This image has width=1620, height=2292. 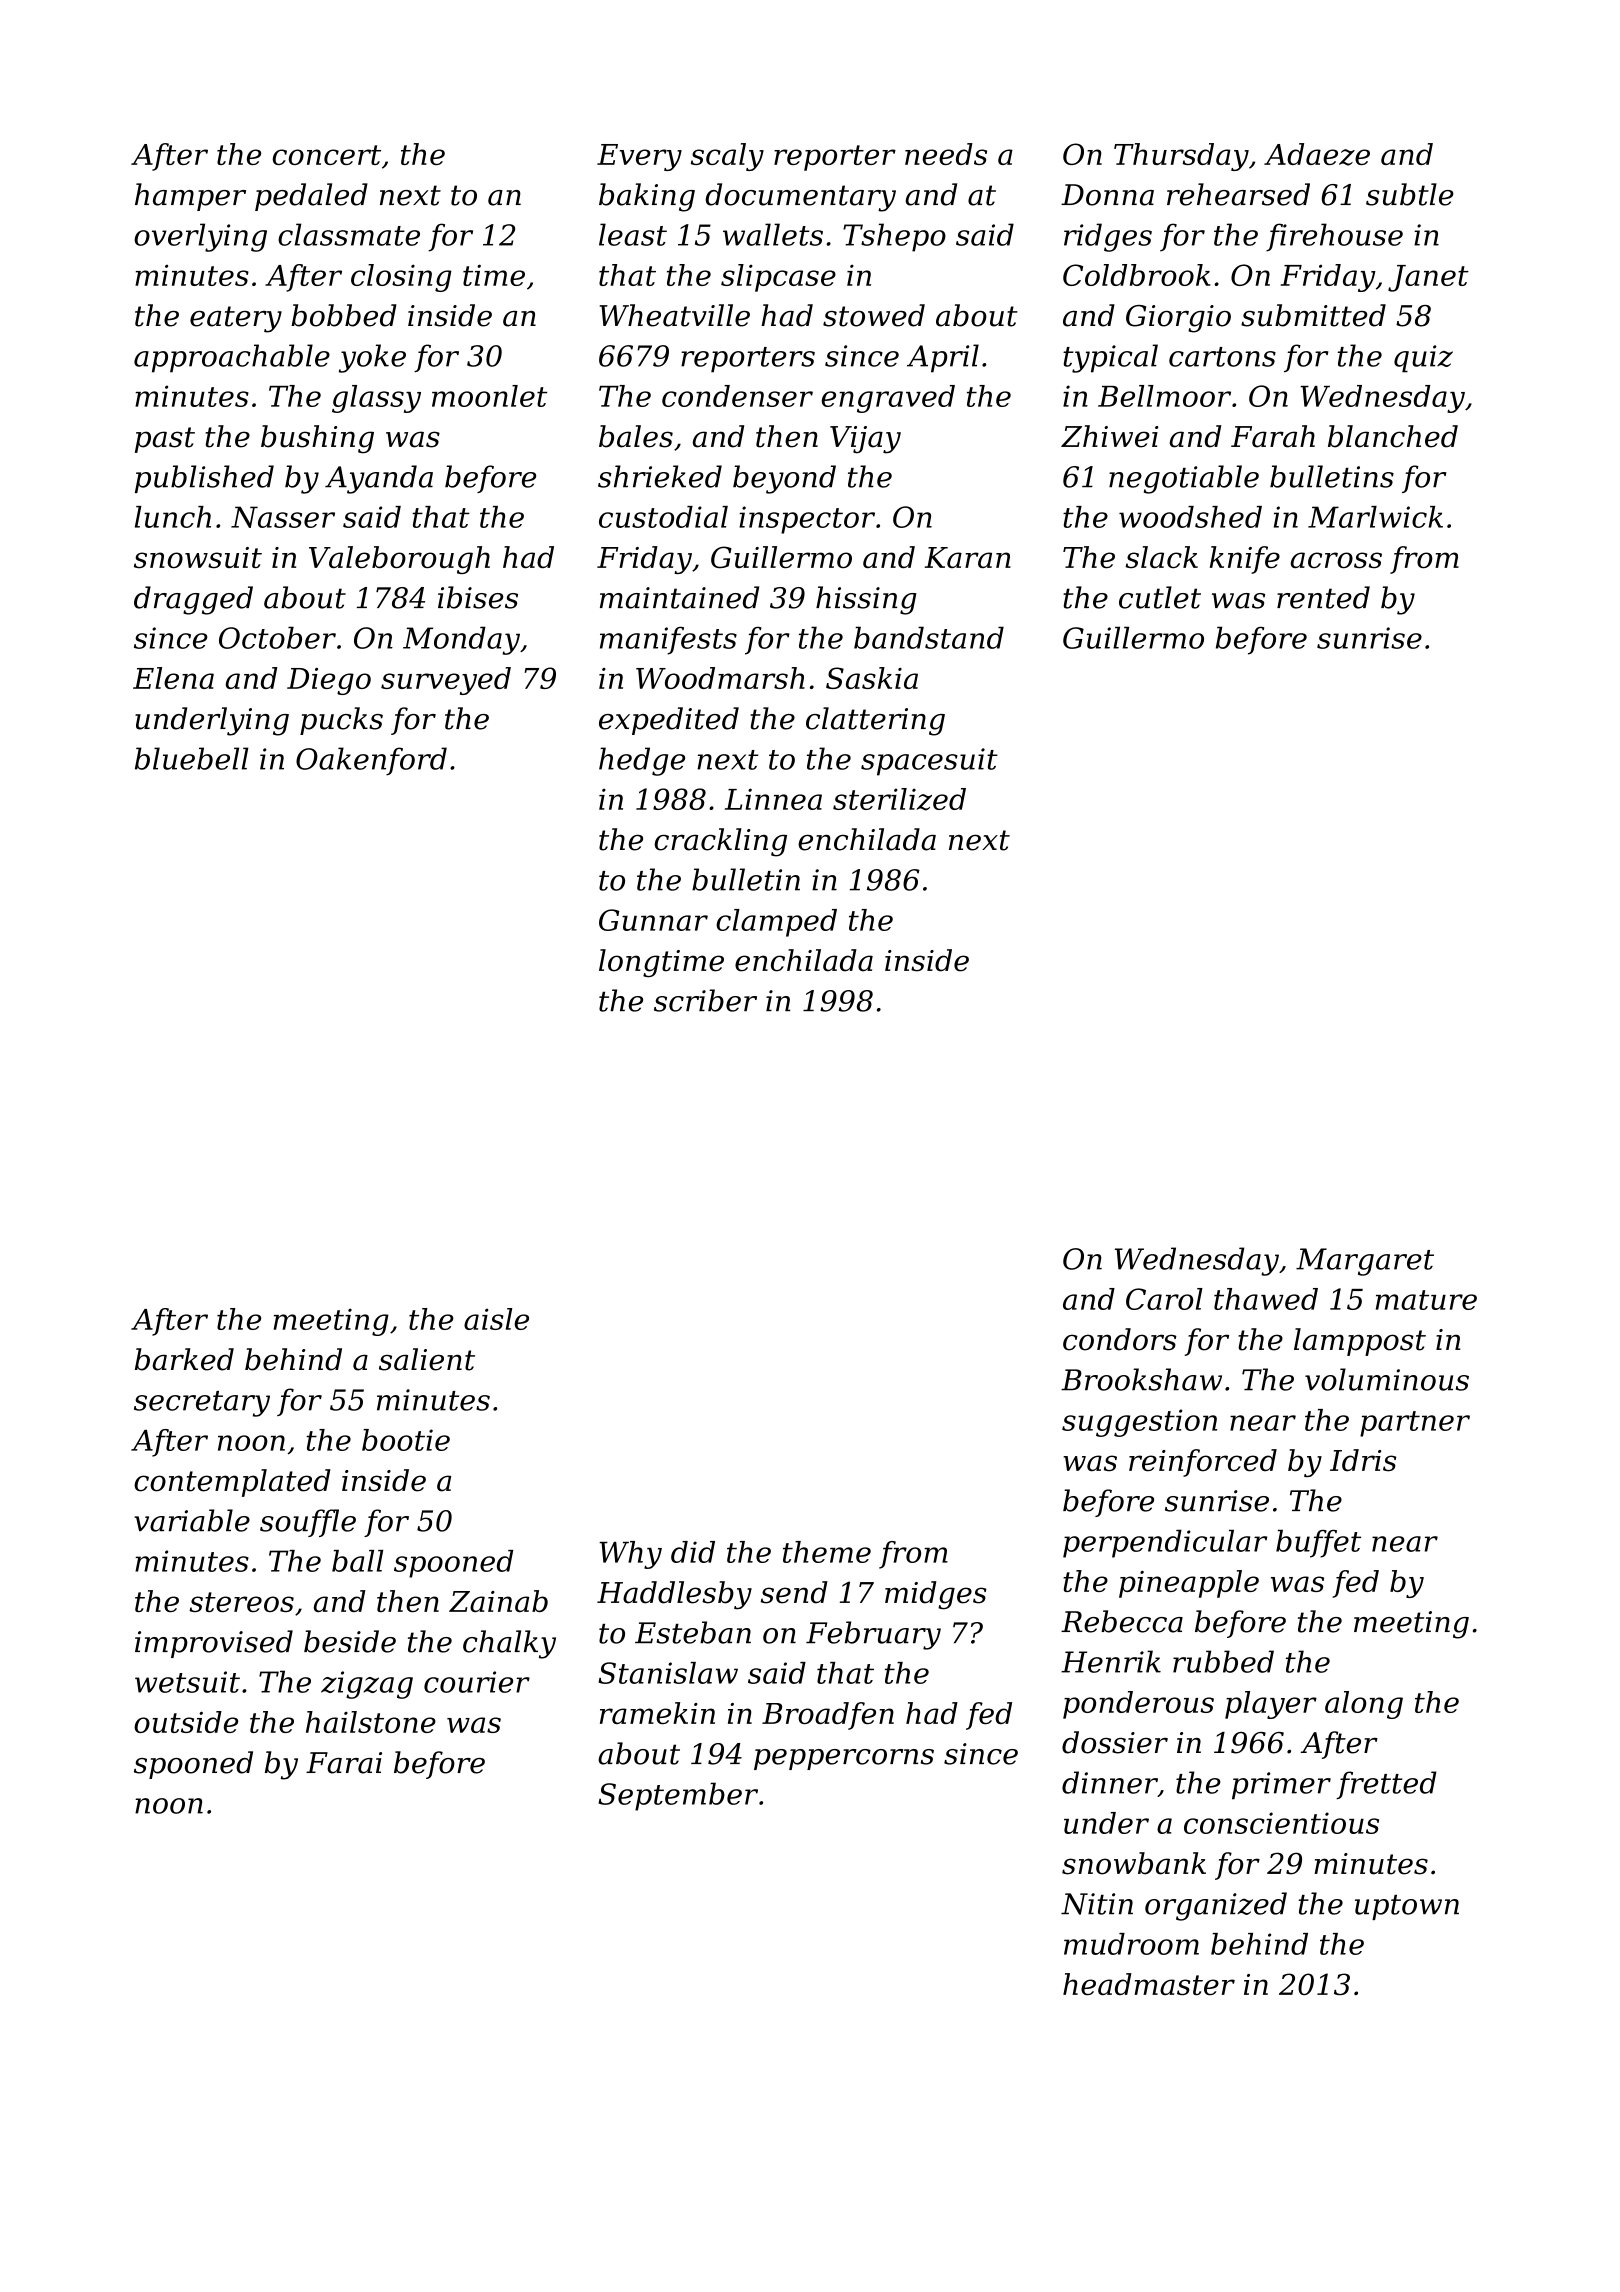 What do you see at coordinates (1334, 237) in the image?
I see `firehouse` at bounding box center [1334, 237].
